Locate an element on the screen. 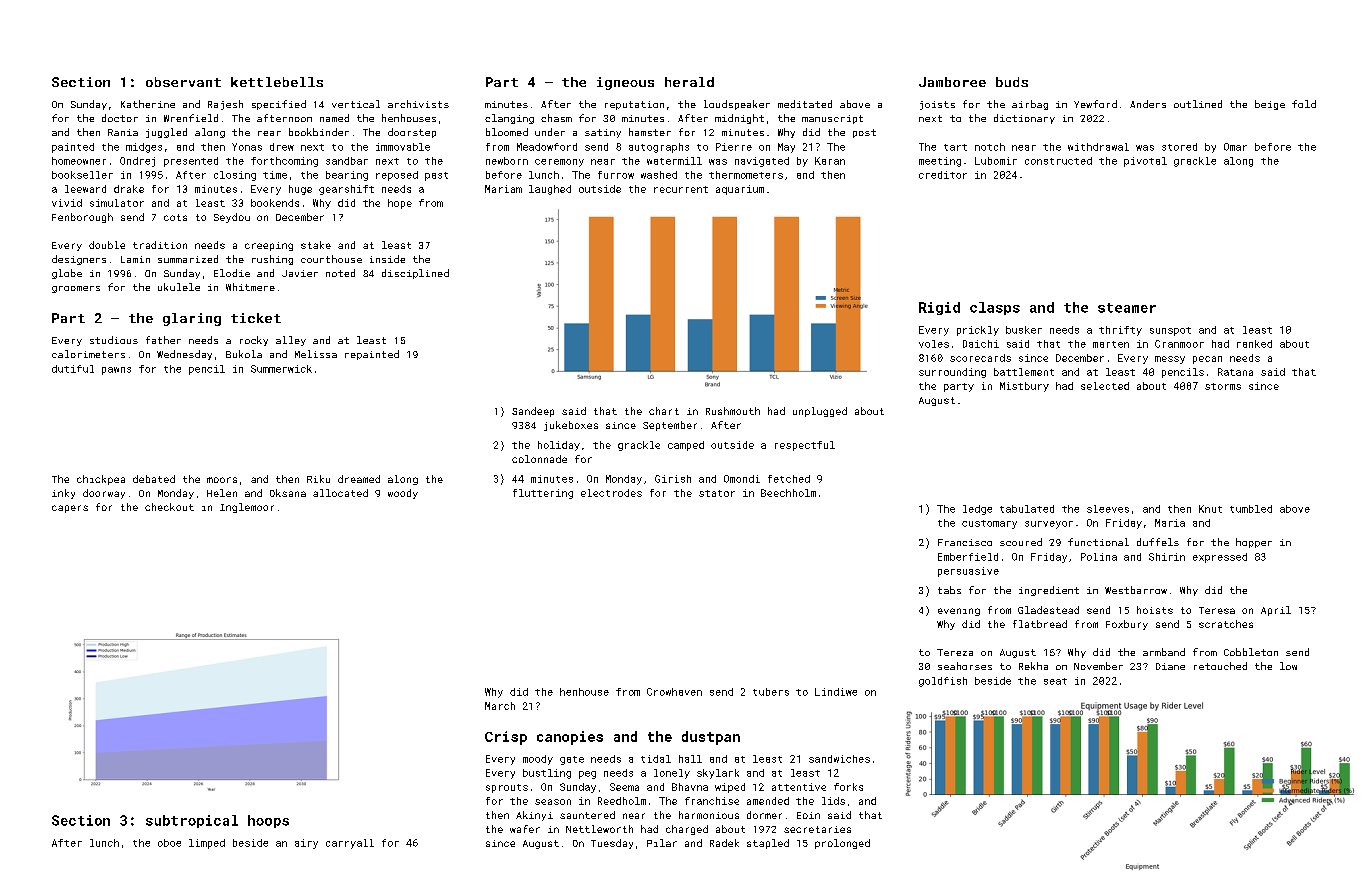 Image resolution: width=1372 pixels, height=887 pixels. Riku is located at coordinates (318, 479).
